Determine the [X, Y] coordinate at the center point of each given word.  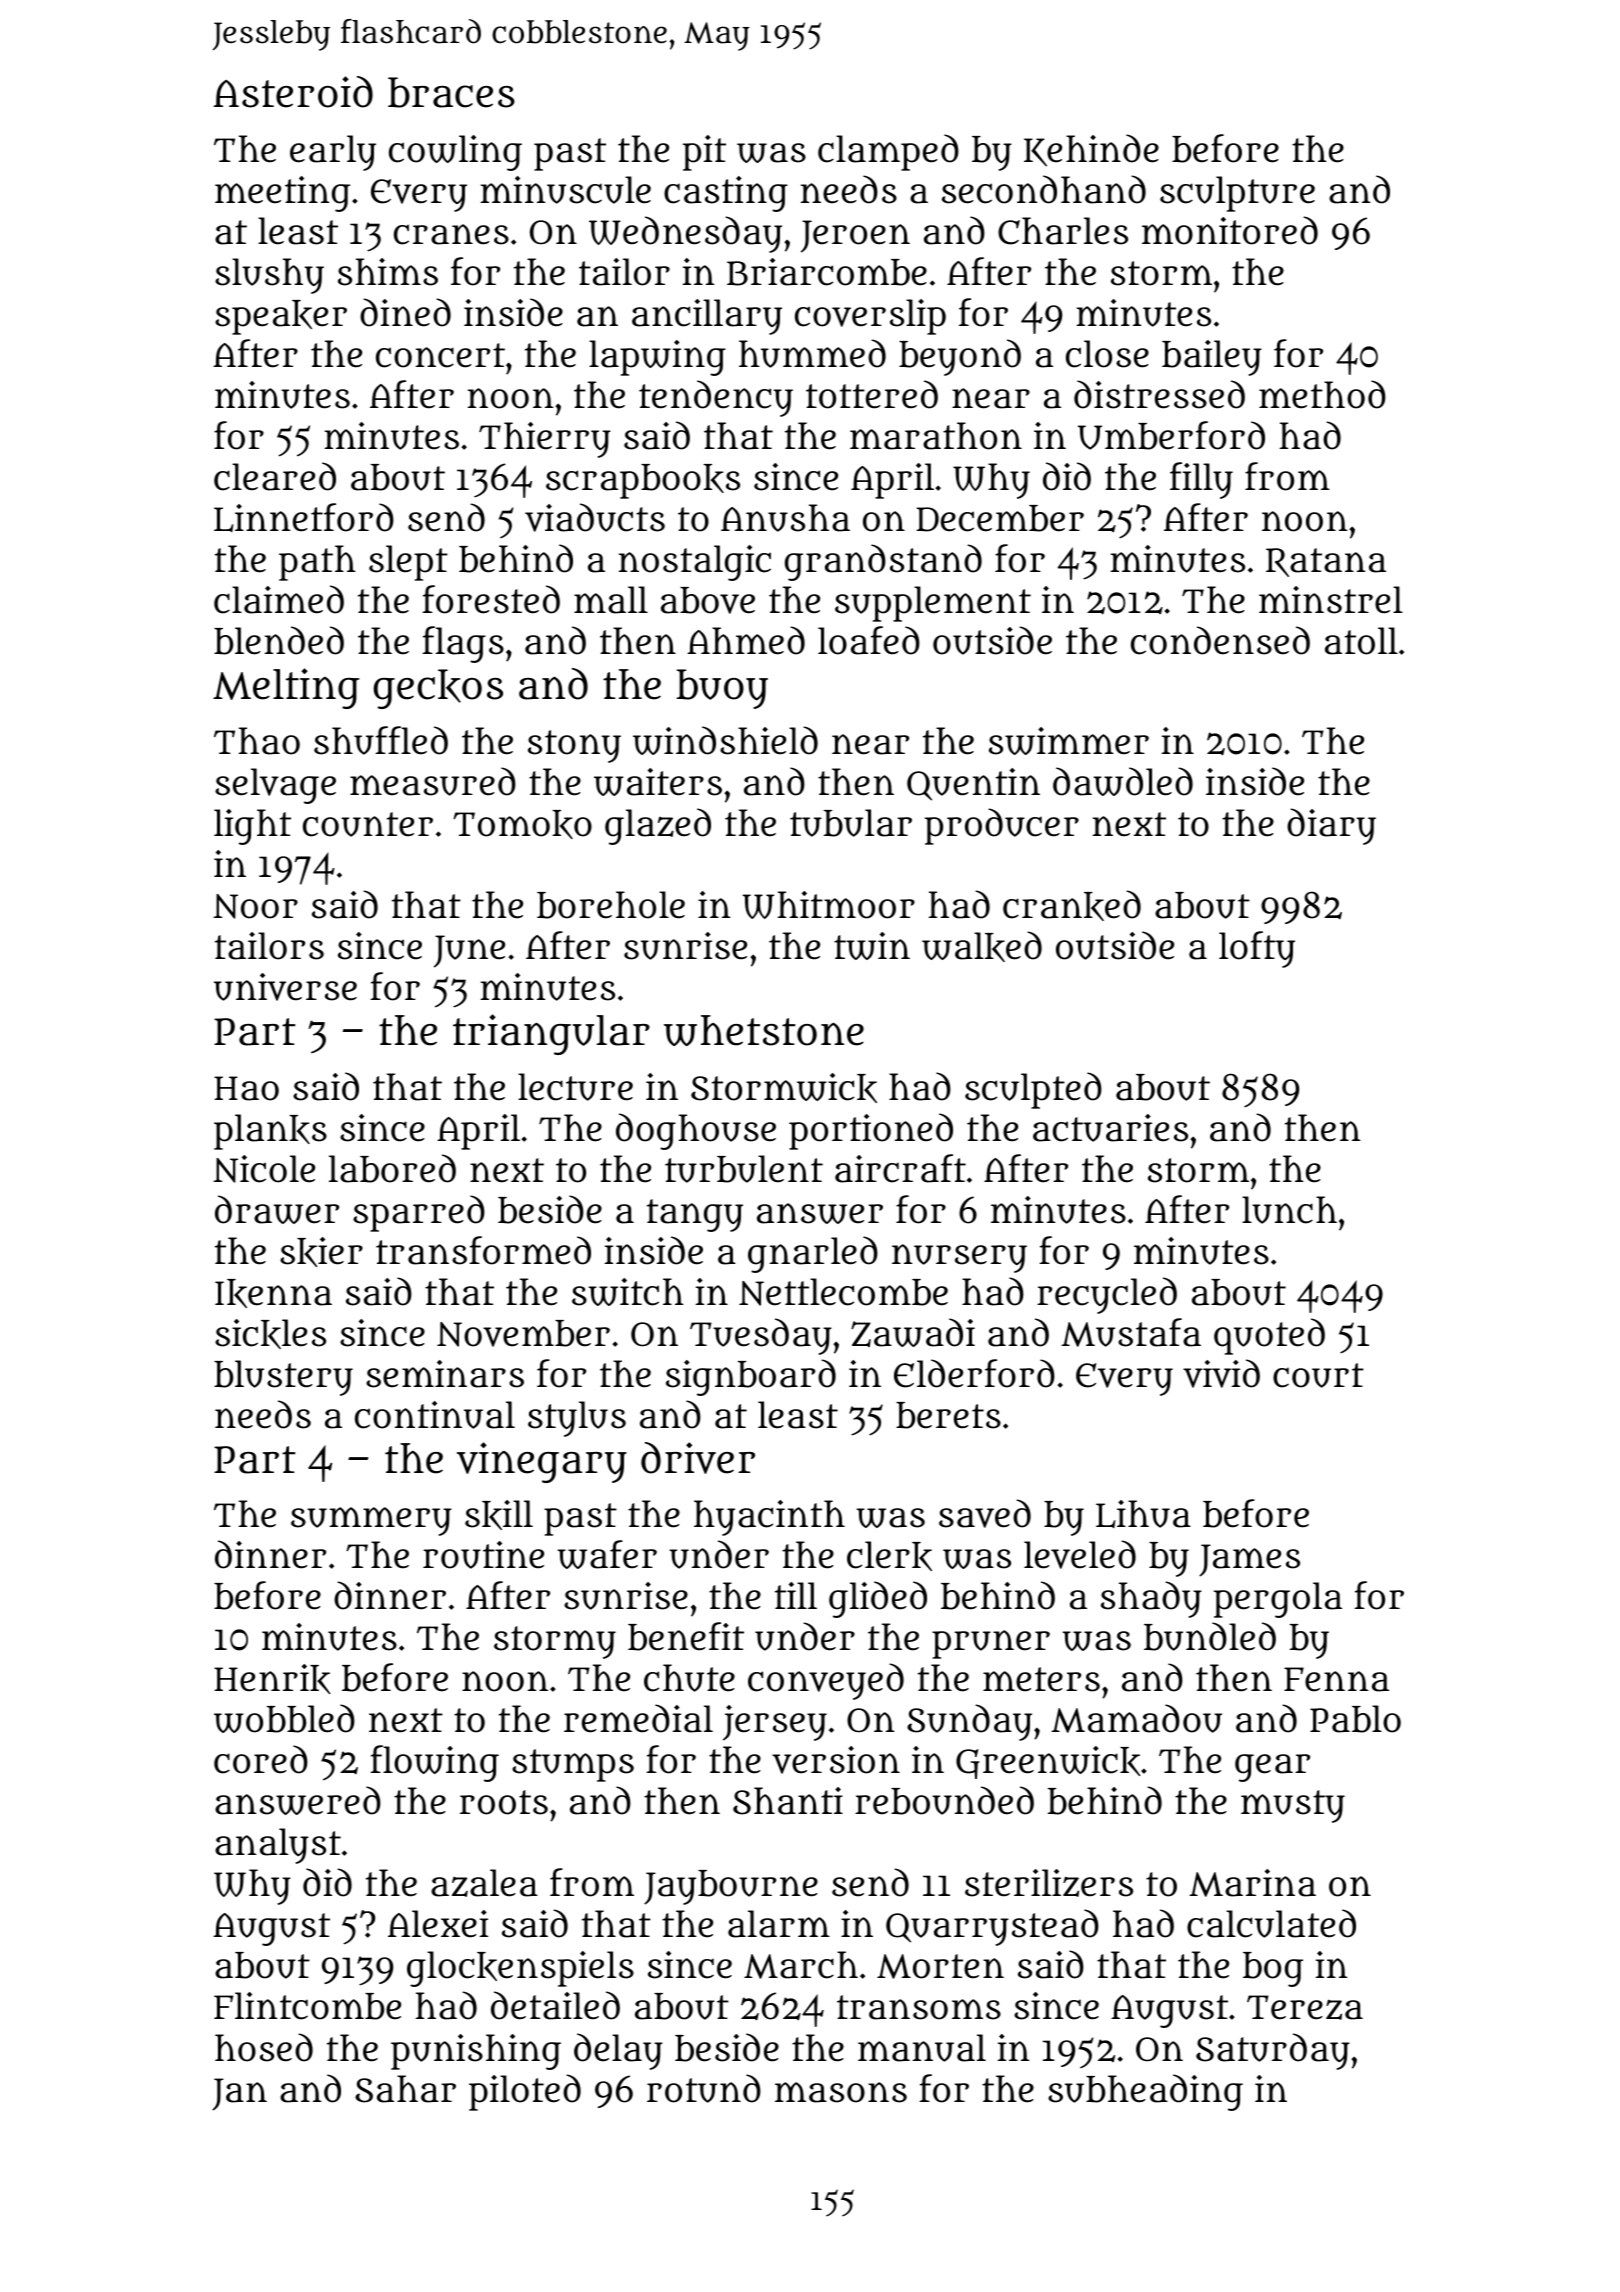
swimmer [1069, 741]
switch [628, 1292]
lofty [1257, 949]
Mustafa [1131, 1332]
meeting [282, 194]
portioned [871, 1131]
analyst [278, 1846]
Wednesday [685, 234]
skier [321, 1252]
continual [435, 1415]
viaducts [595, 517]
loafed [869, 640]
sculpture [1237, 194]
